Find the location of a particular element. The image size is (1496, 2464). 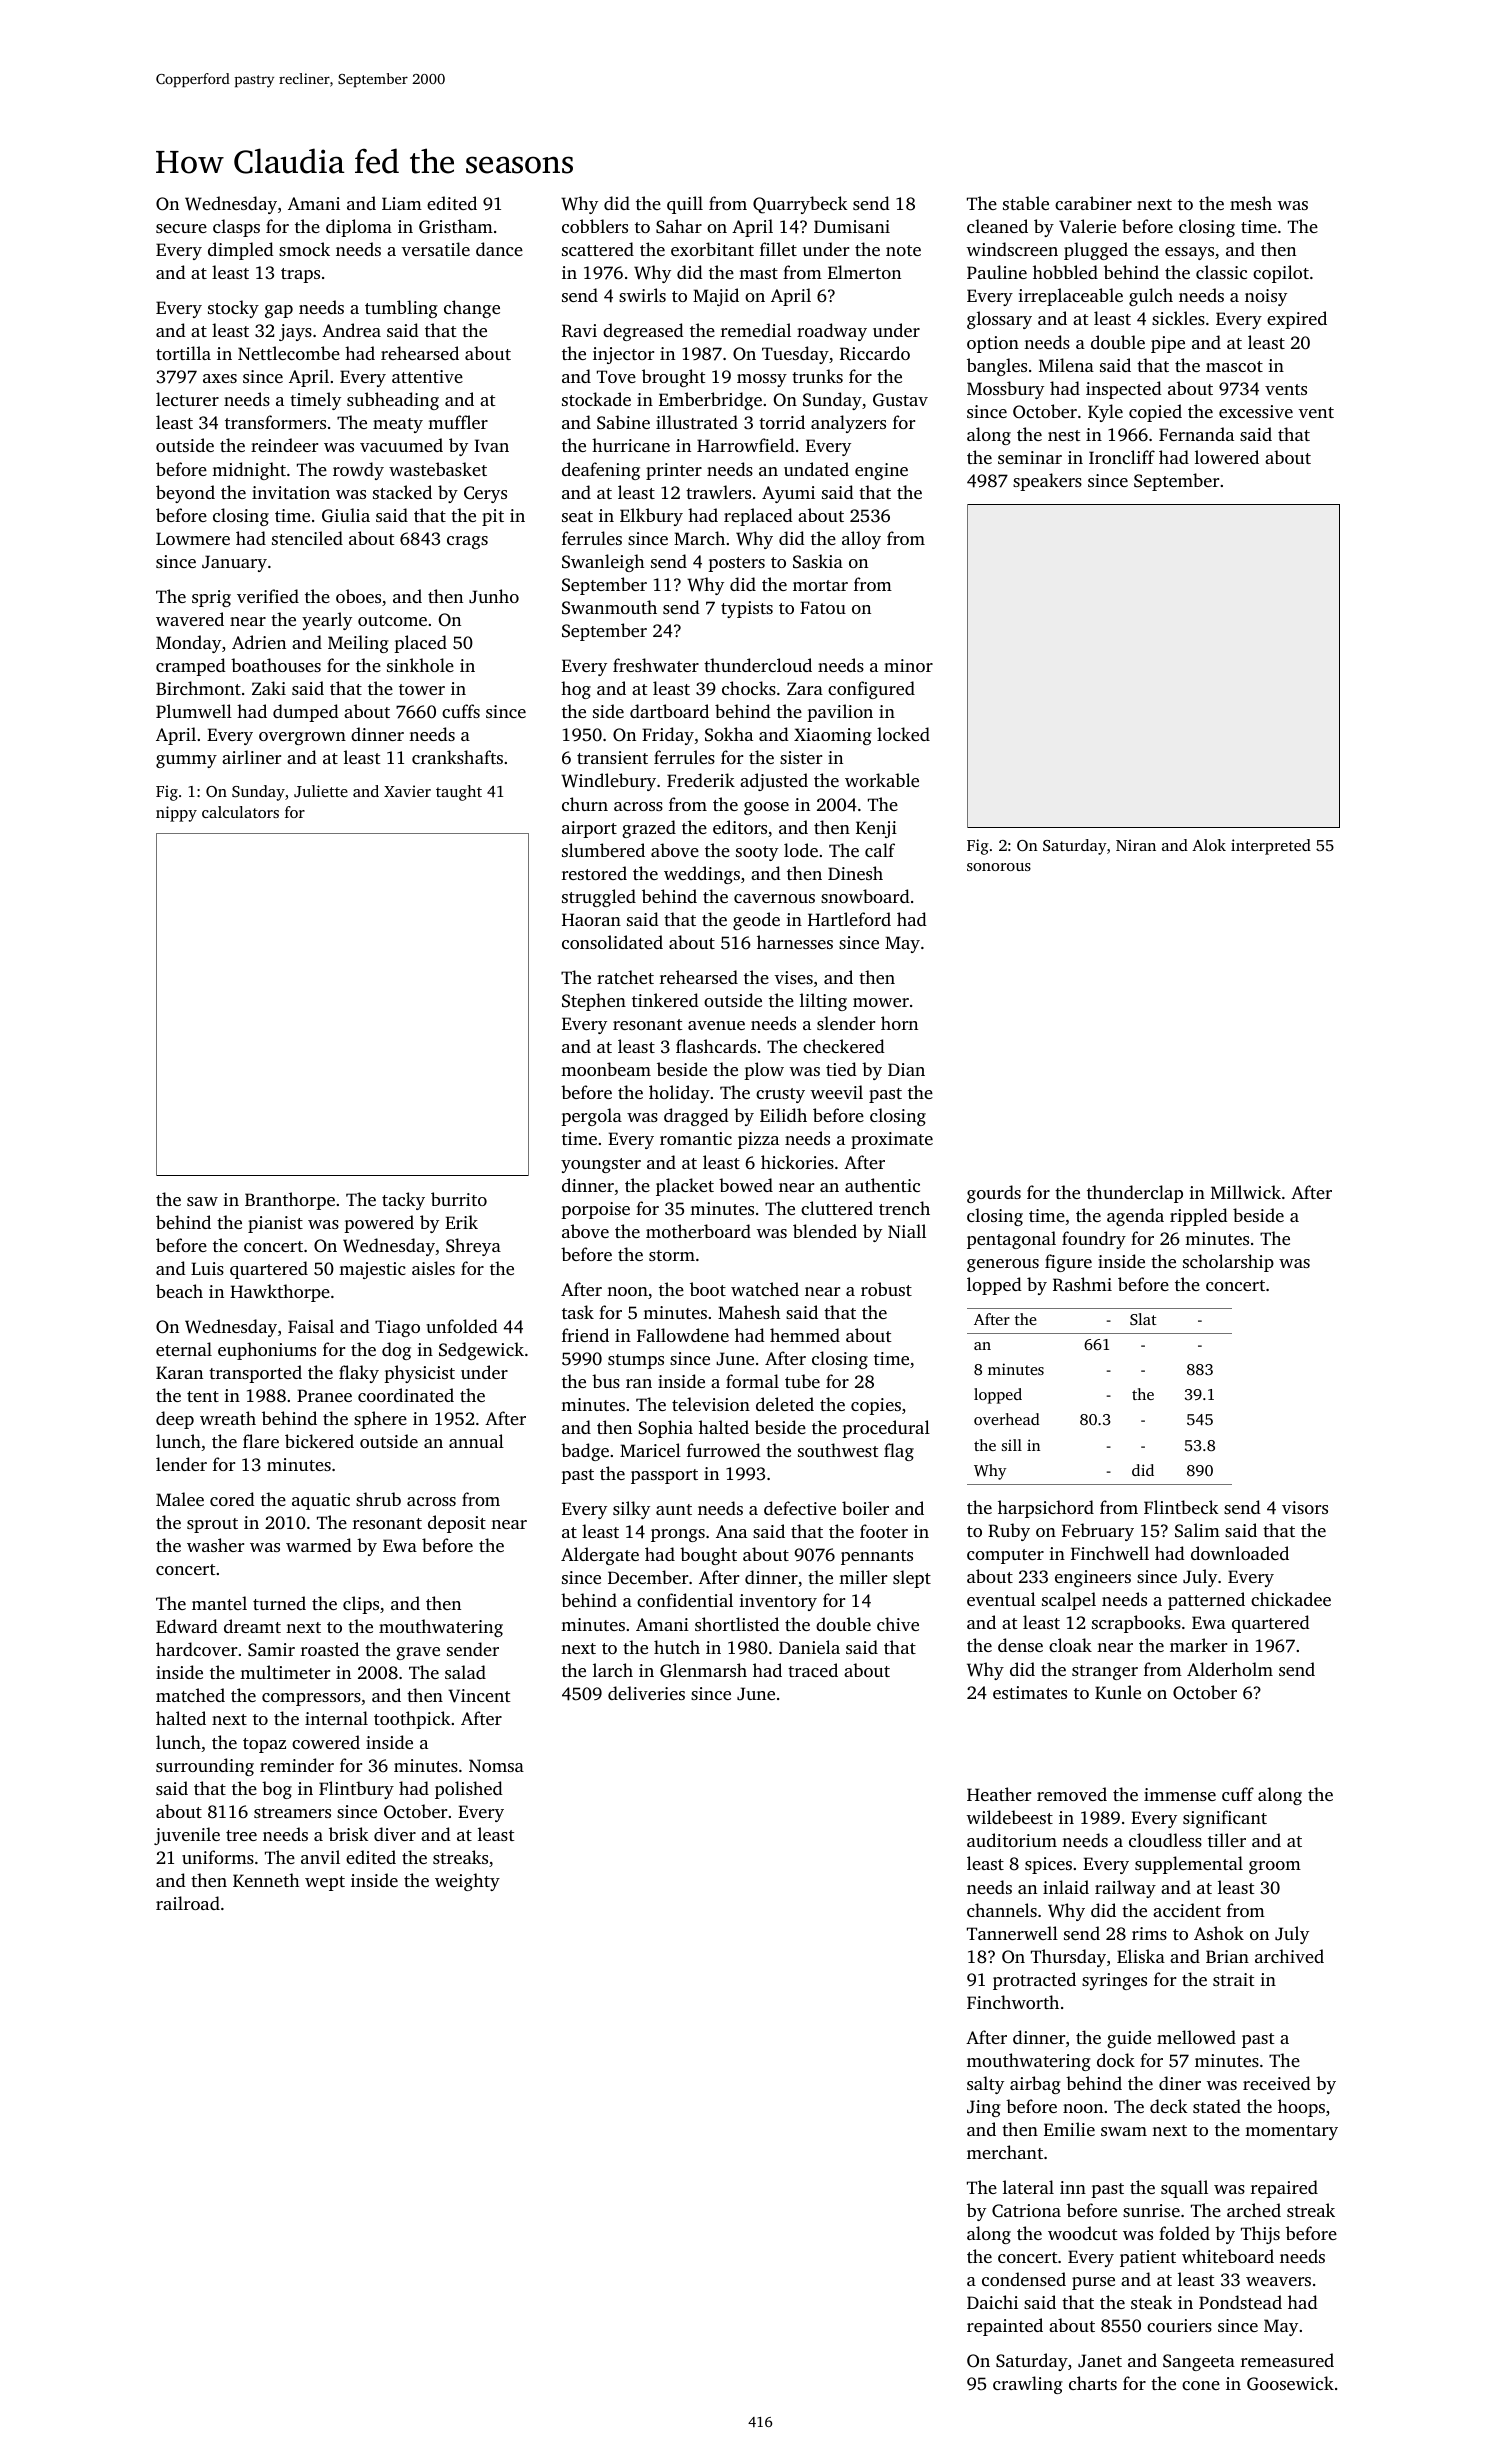

essays is located at coordinates (1189, 253).
